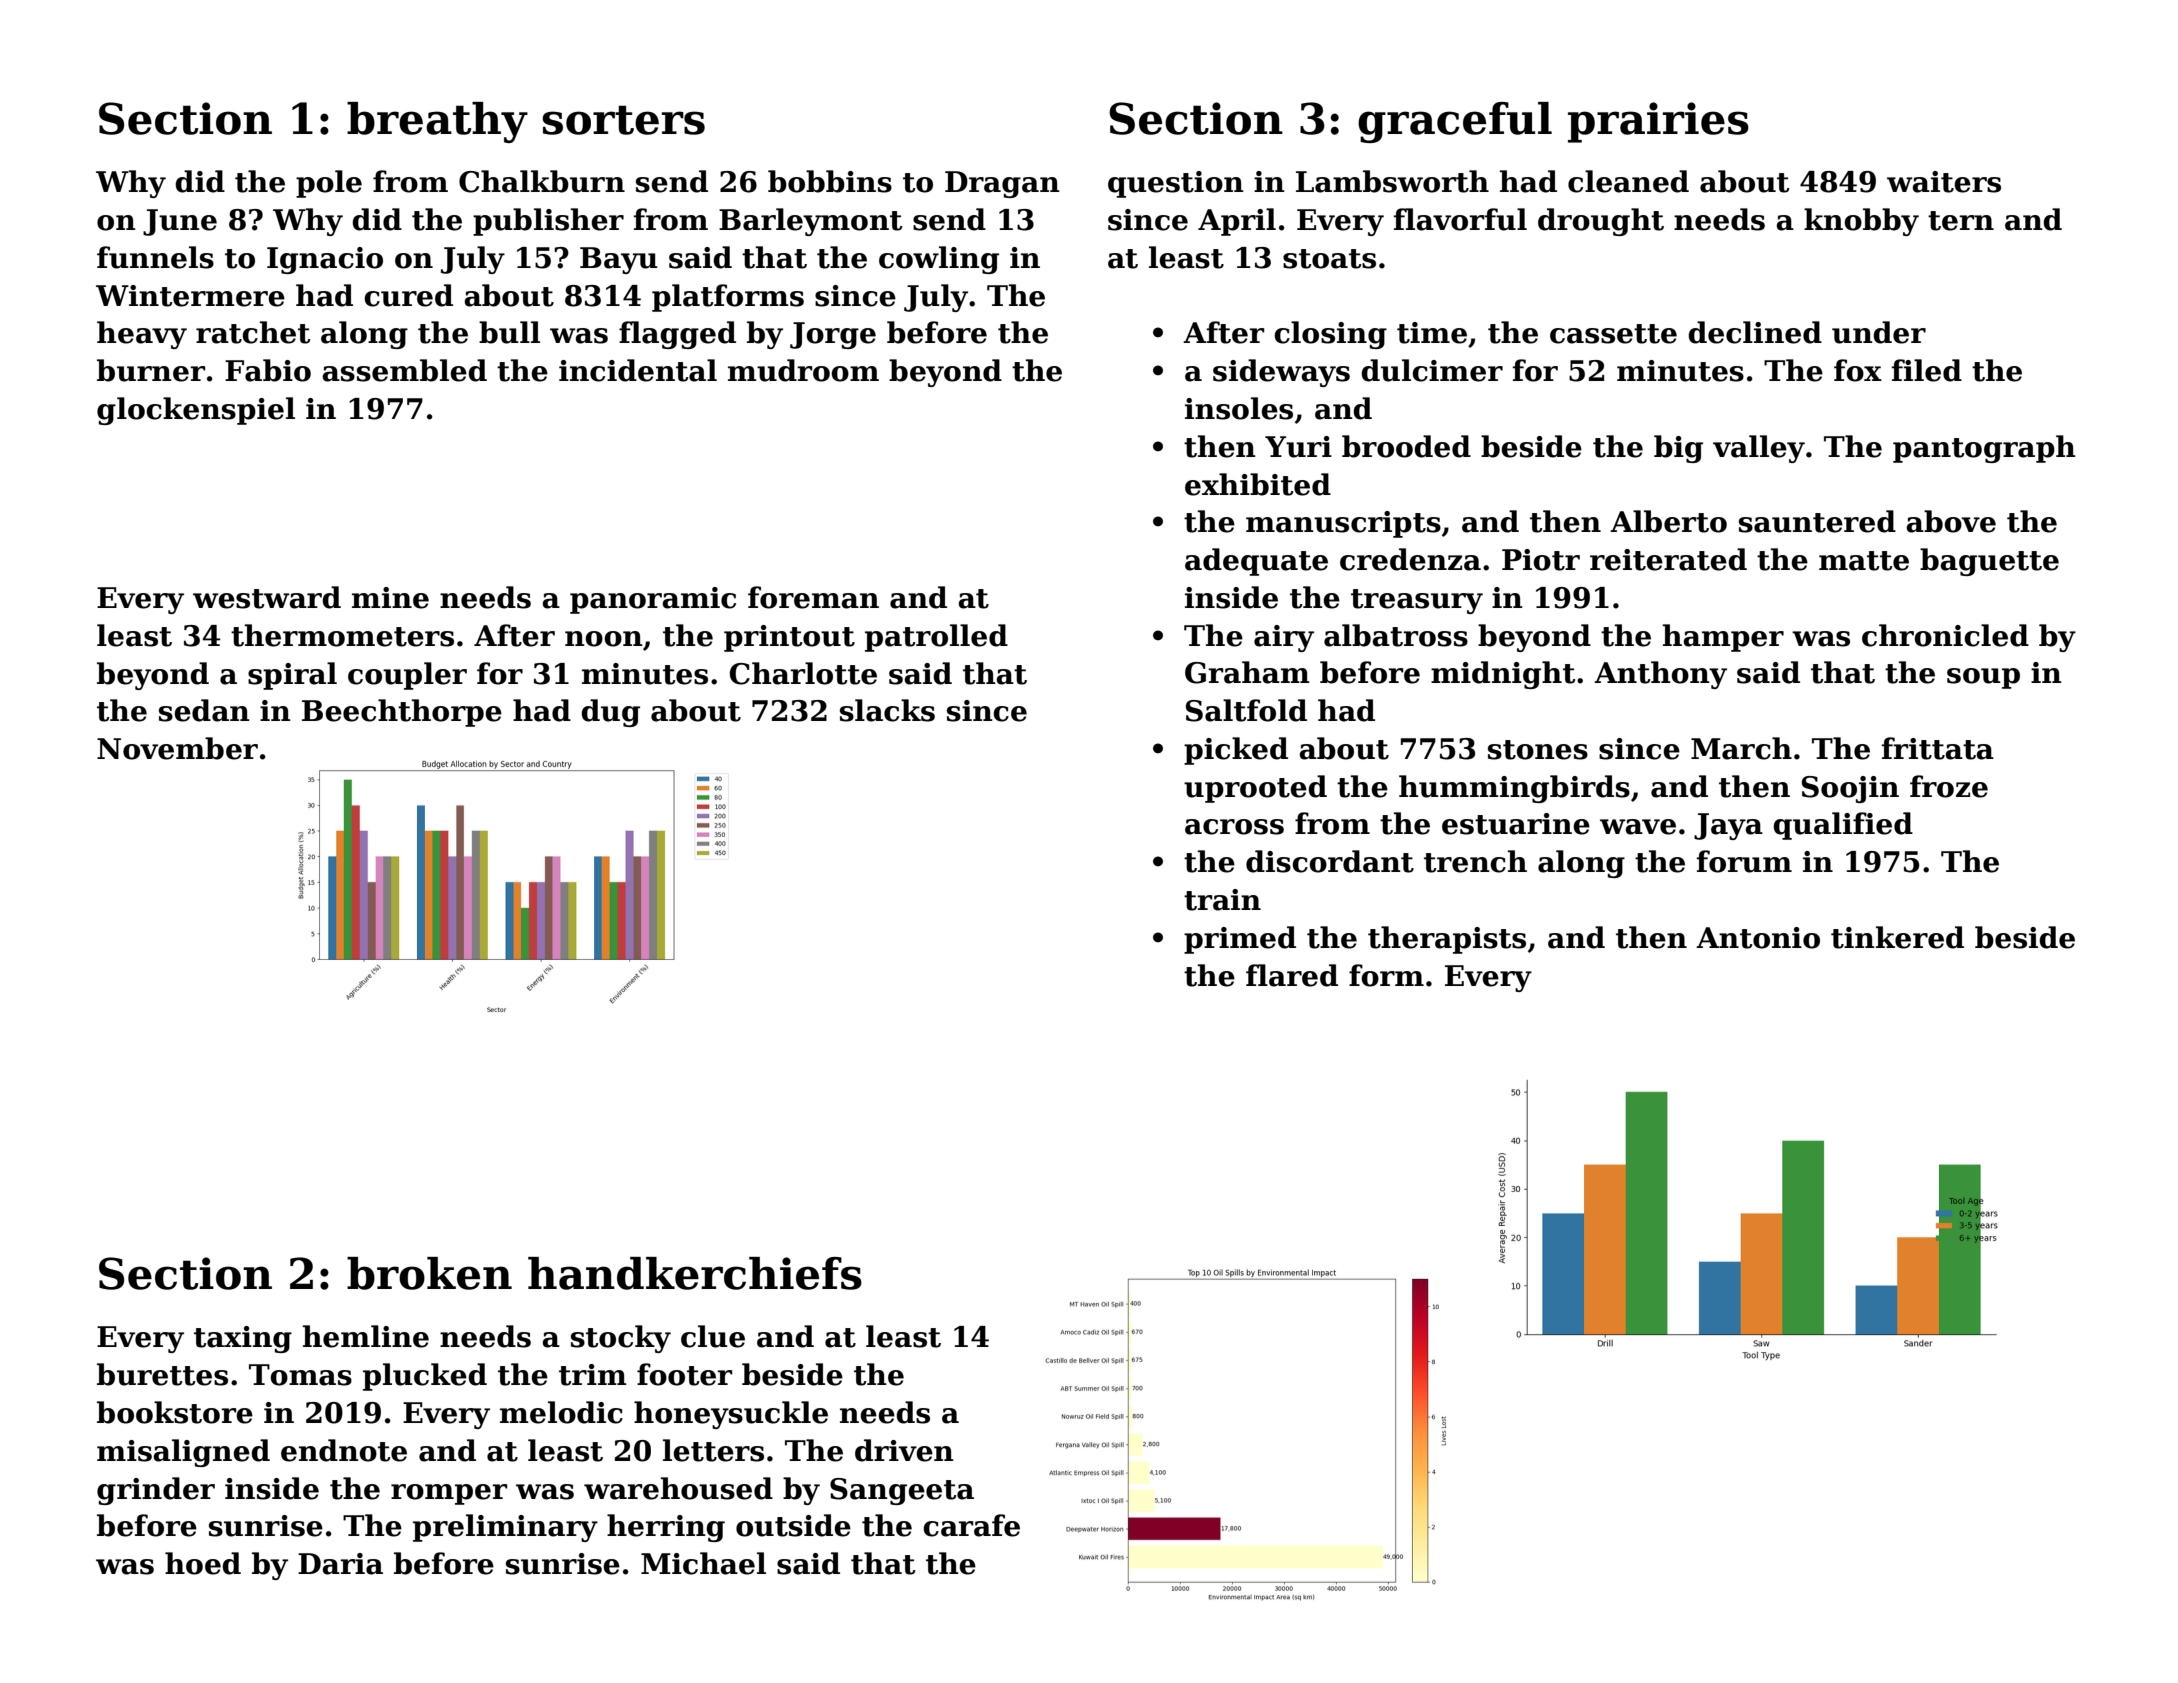  What do you see at coordinates (437, 122) in the image?
I see `breathy` at bounding box center [437, 122].
